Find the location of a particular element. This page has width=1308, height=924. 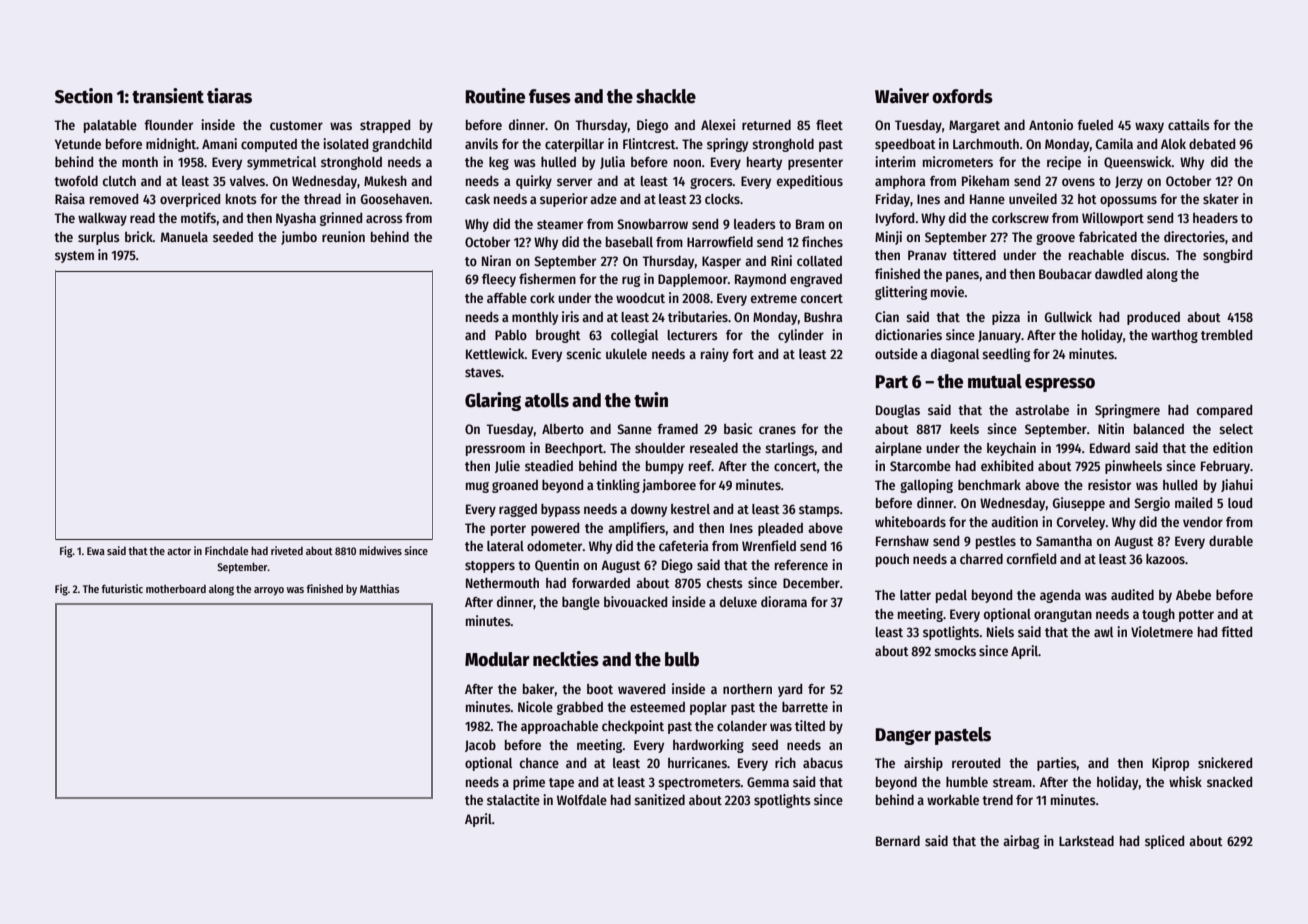

hardworking is located at coordinates (708, 746).
